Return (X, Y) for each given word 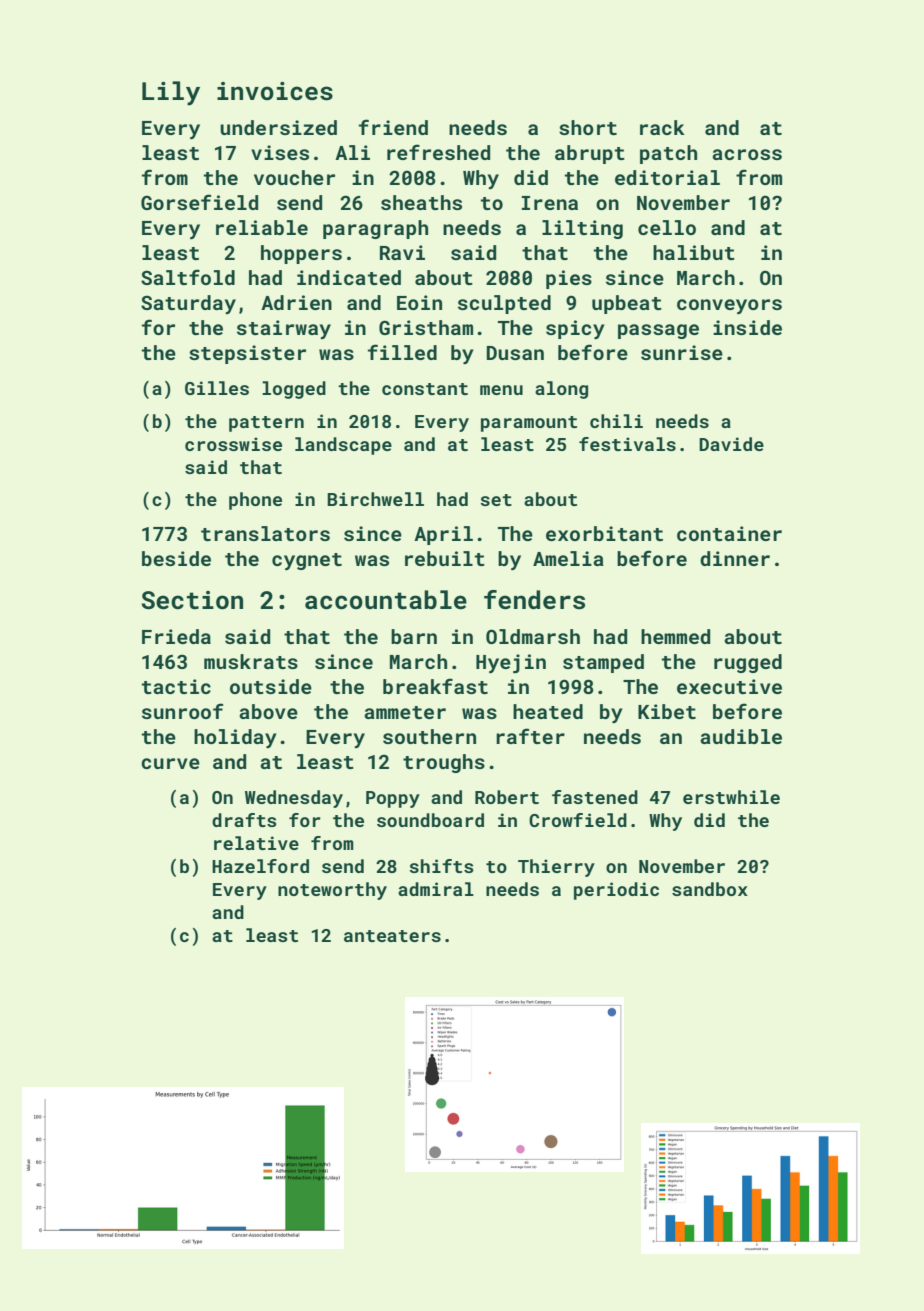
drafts (244, 820)
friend (393, 127)
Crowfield (578, 820)
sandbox (710, 889)
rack (662, 127)
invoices (275, 91)
